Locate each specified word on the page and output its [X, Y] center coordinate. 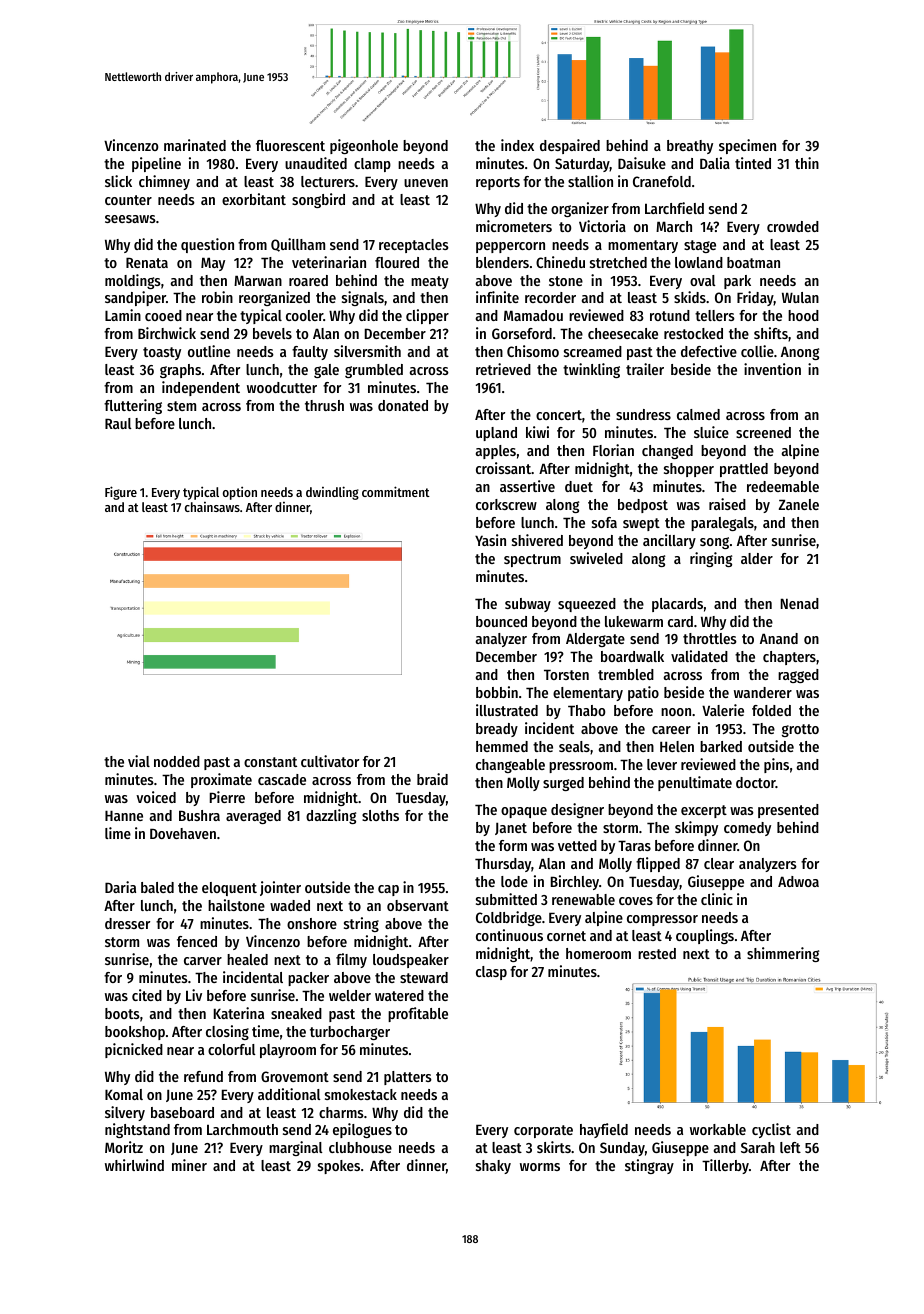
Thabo [586, 710]
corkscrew [506, 504]
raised [727, 504]
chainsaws [212, 507]
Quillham [298, 245]
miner [189, 1165]
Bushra [199, 815]
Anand [779, 638]
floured [397, 262]
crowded [793, 226]
